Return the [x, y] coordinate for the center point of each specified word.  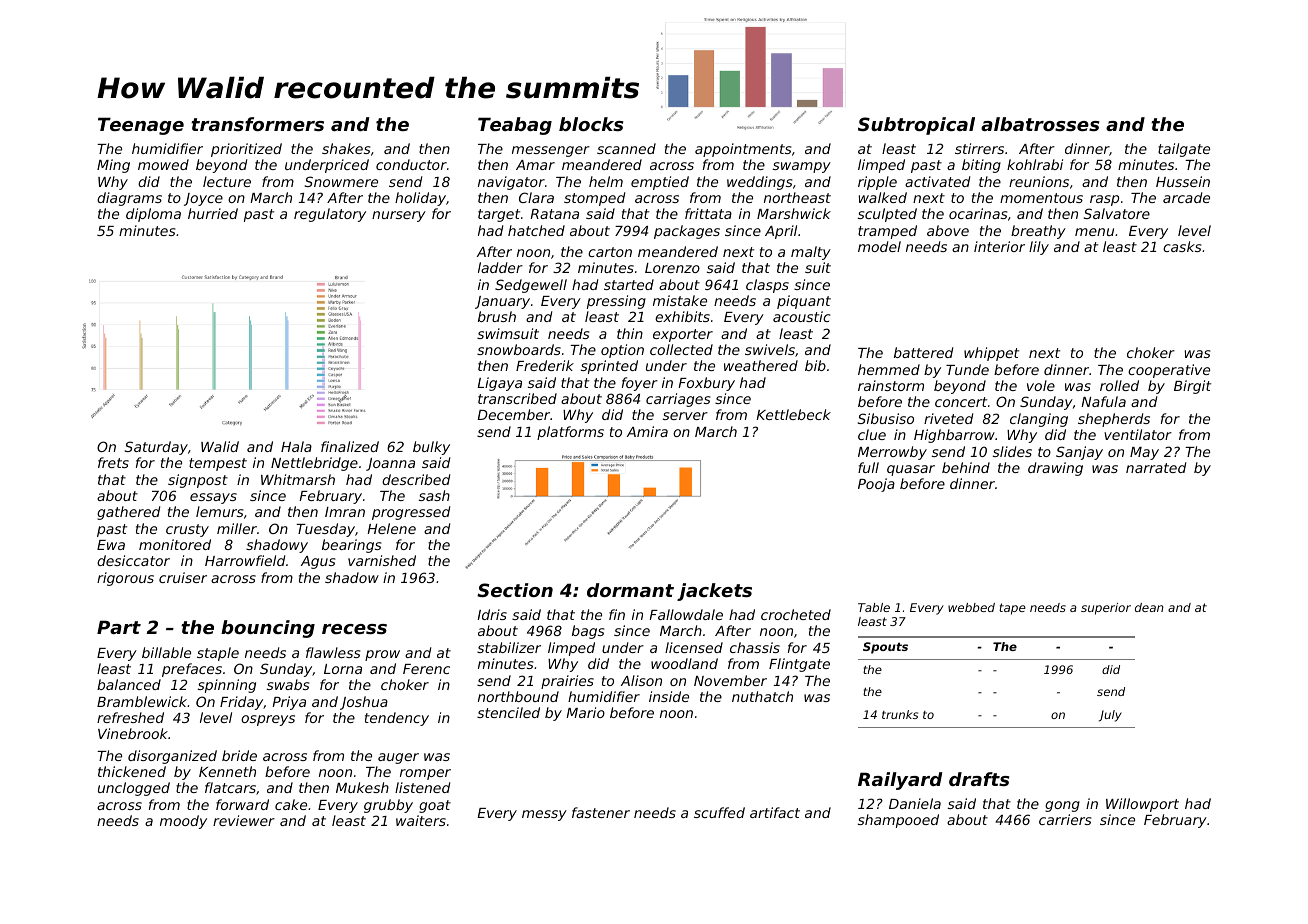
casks [1182, 246]
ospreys [268, 720]
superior [1106, 609]
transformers [257, 124]
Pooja [876, 485]
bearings [351, 546]
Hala [296, 446]
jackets [714, 592]
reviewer [244, 820]
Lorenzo [672, 268]
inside [669, 696]
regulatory [330, 215]
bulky [431, 448]
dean [1149, 607]
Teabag [515, 126]
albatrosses [1040, 124]
